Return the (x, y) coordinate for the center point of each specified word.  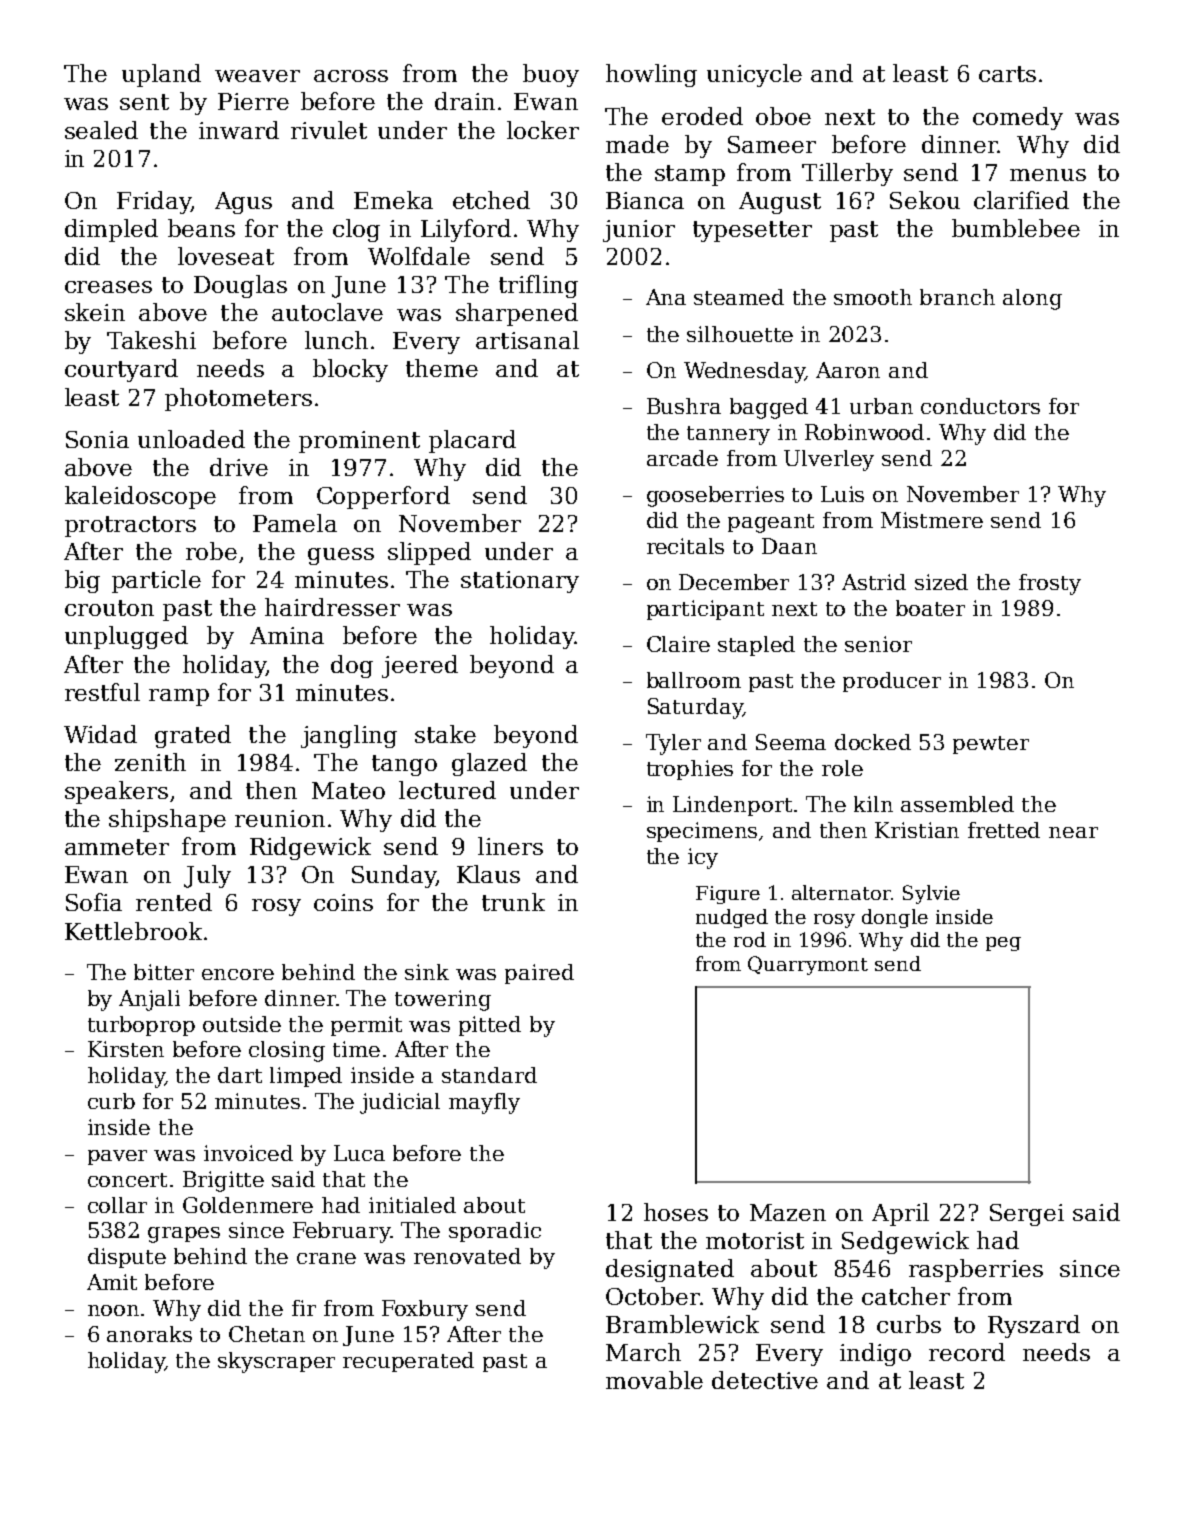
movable (654, 1380)
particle (156, 581)
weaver (257, 76)
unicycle (754, 75)
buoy (551, 75)
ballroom (694, 680)
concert (127, 1180)
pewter (991, 745)
